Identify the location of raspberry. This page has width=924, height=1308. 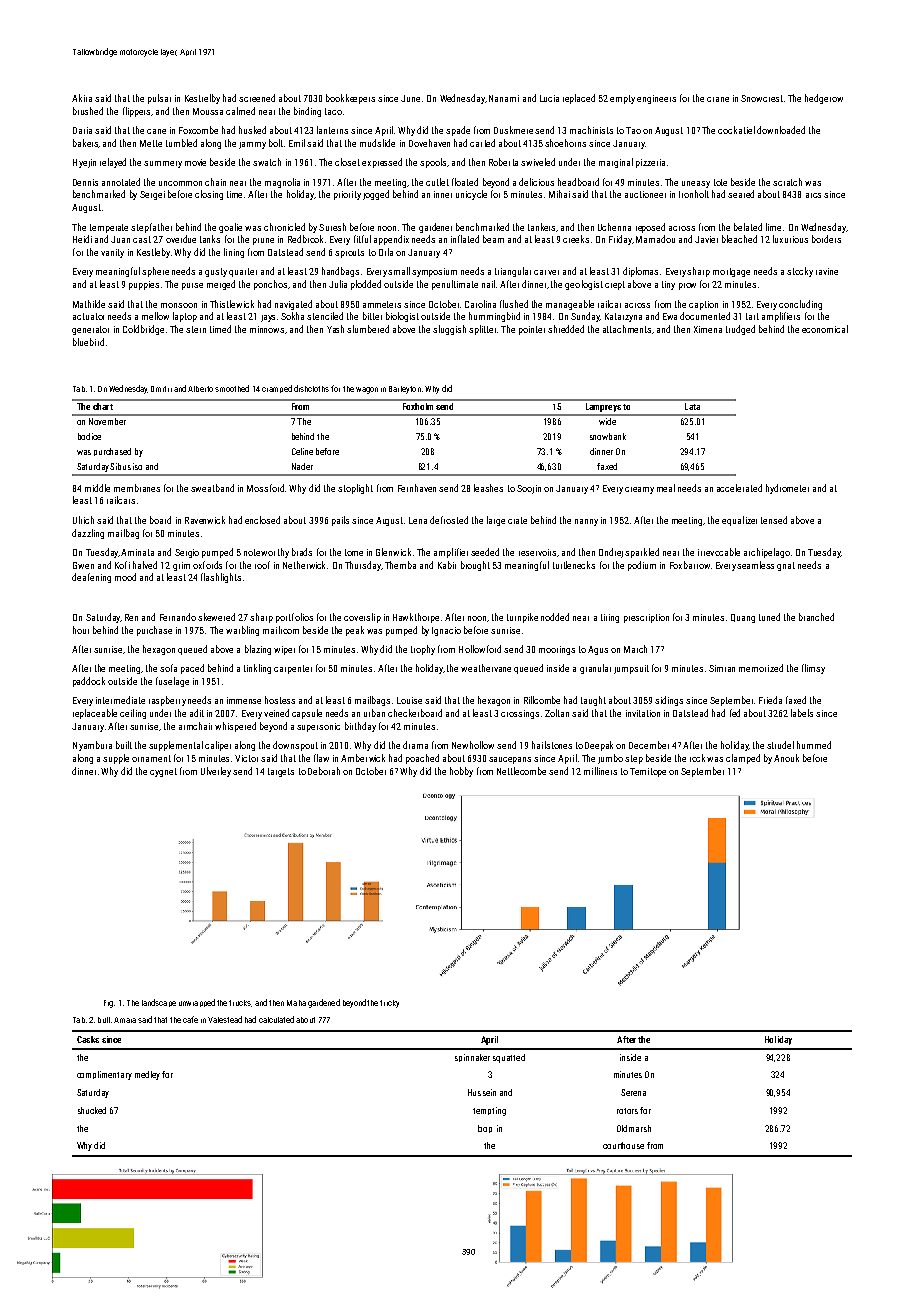
(167, 701).
